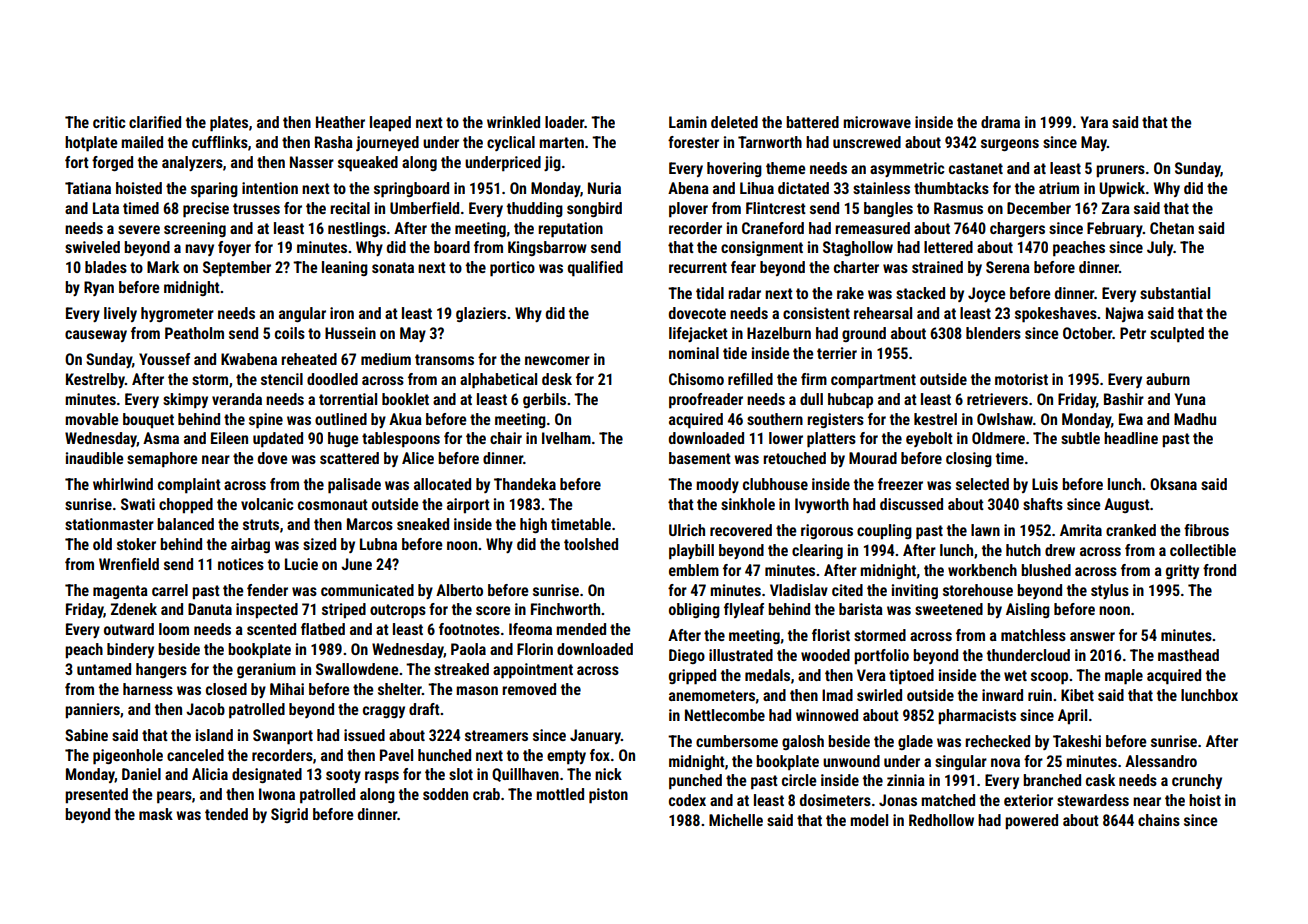 Image resolution: width=1308 pixels, height=924 pixels. I want to click on Lata, so click(106, 208).
